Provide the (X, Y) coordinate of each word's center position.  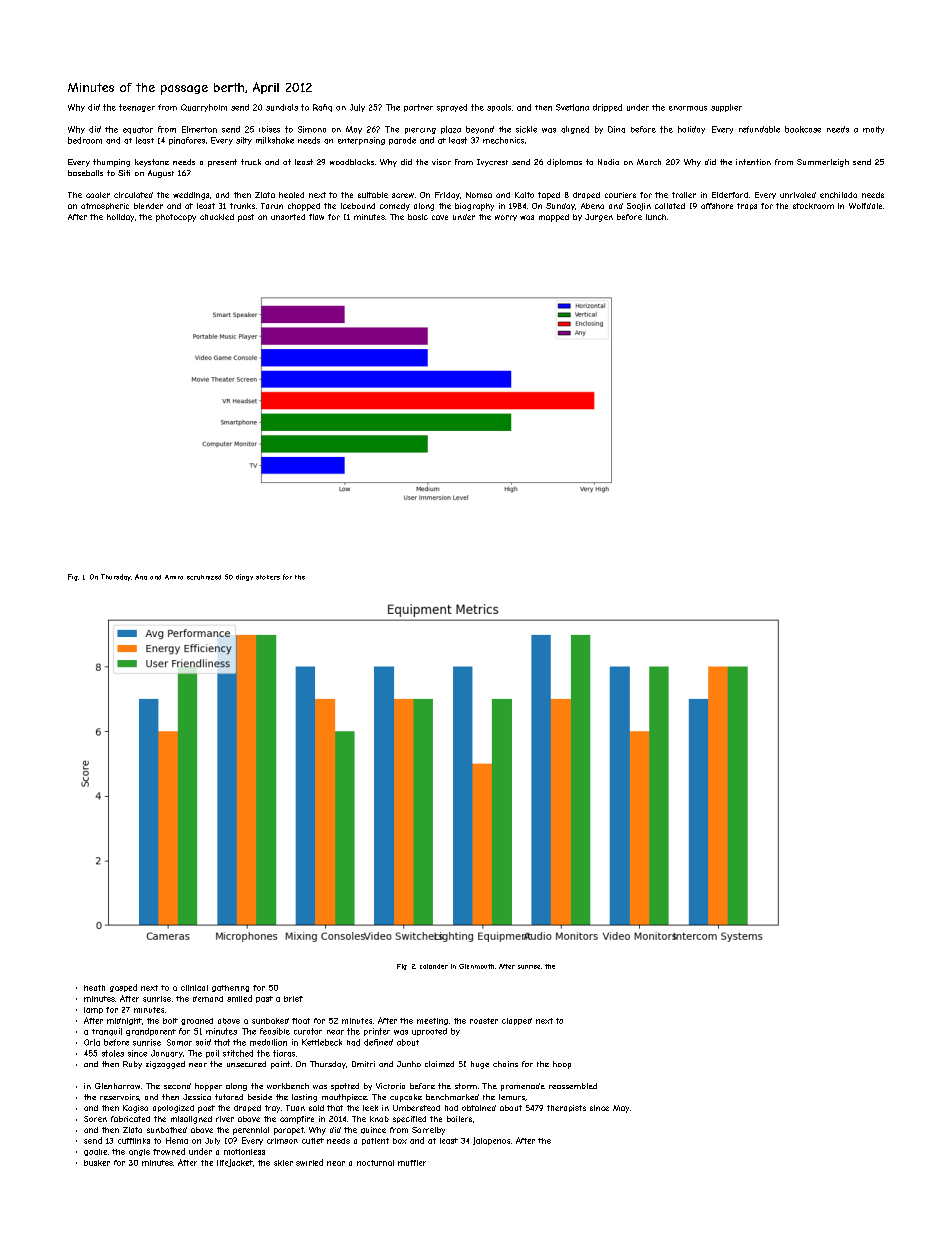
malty (873, 130)
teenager (137, 108)
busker (97, 1163)
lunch (656, 217)
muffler (412, 1163)
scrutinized (204, 577)
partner (418, 108)
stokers (268, 577)
